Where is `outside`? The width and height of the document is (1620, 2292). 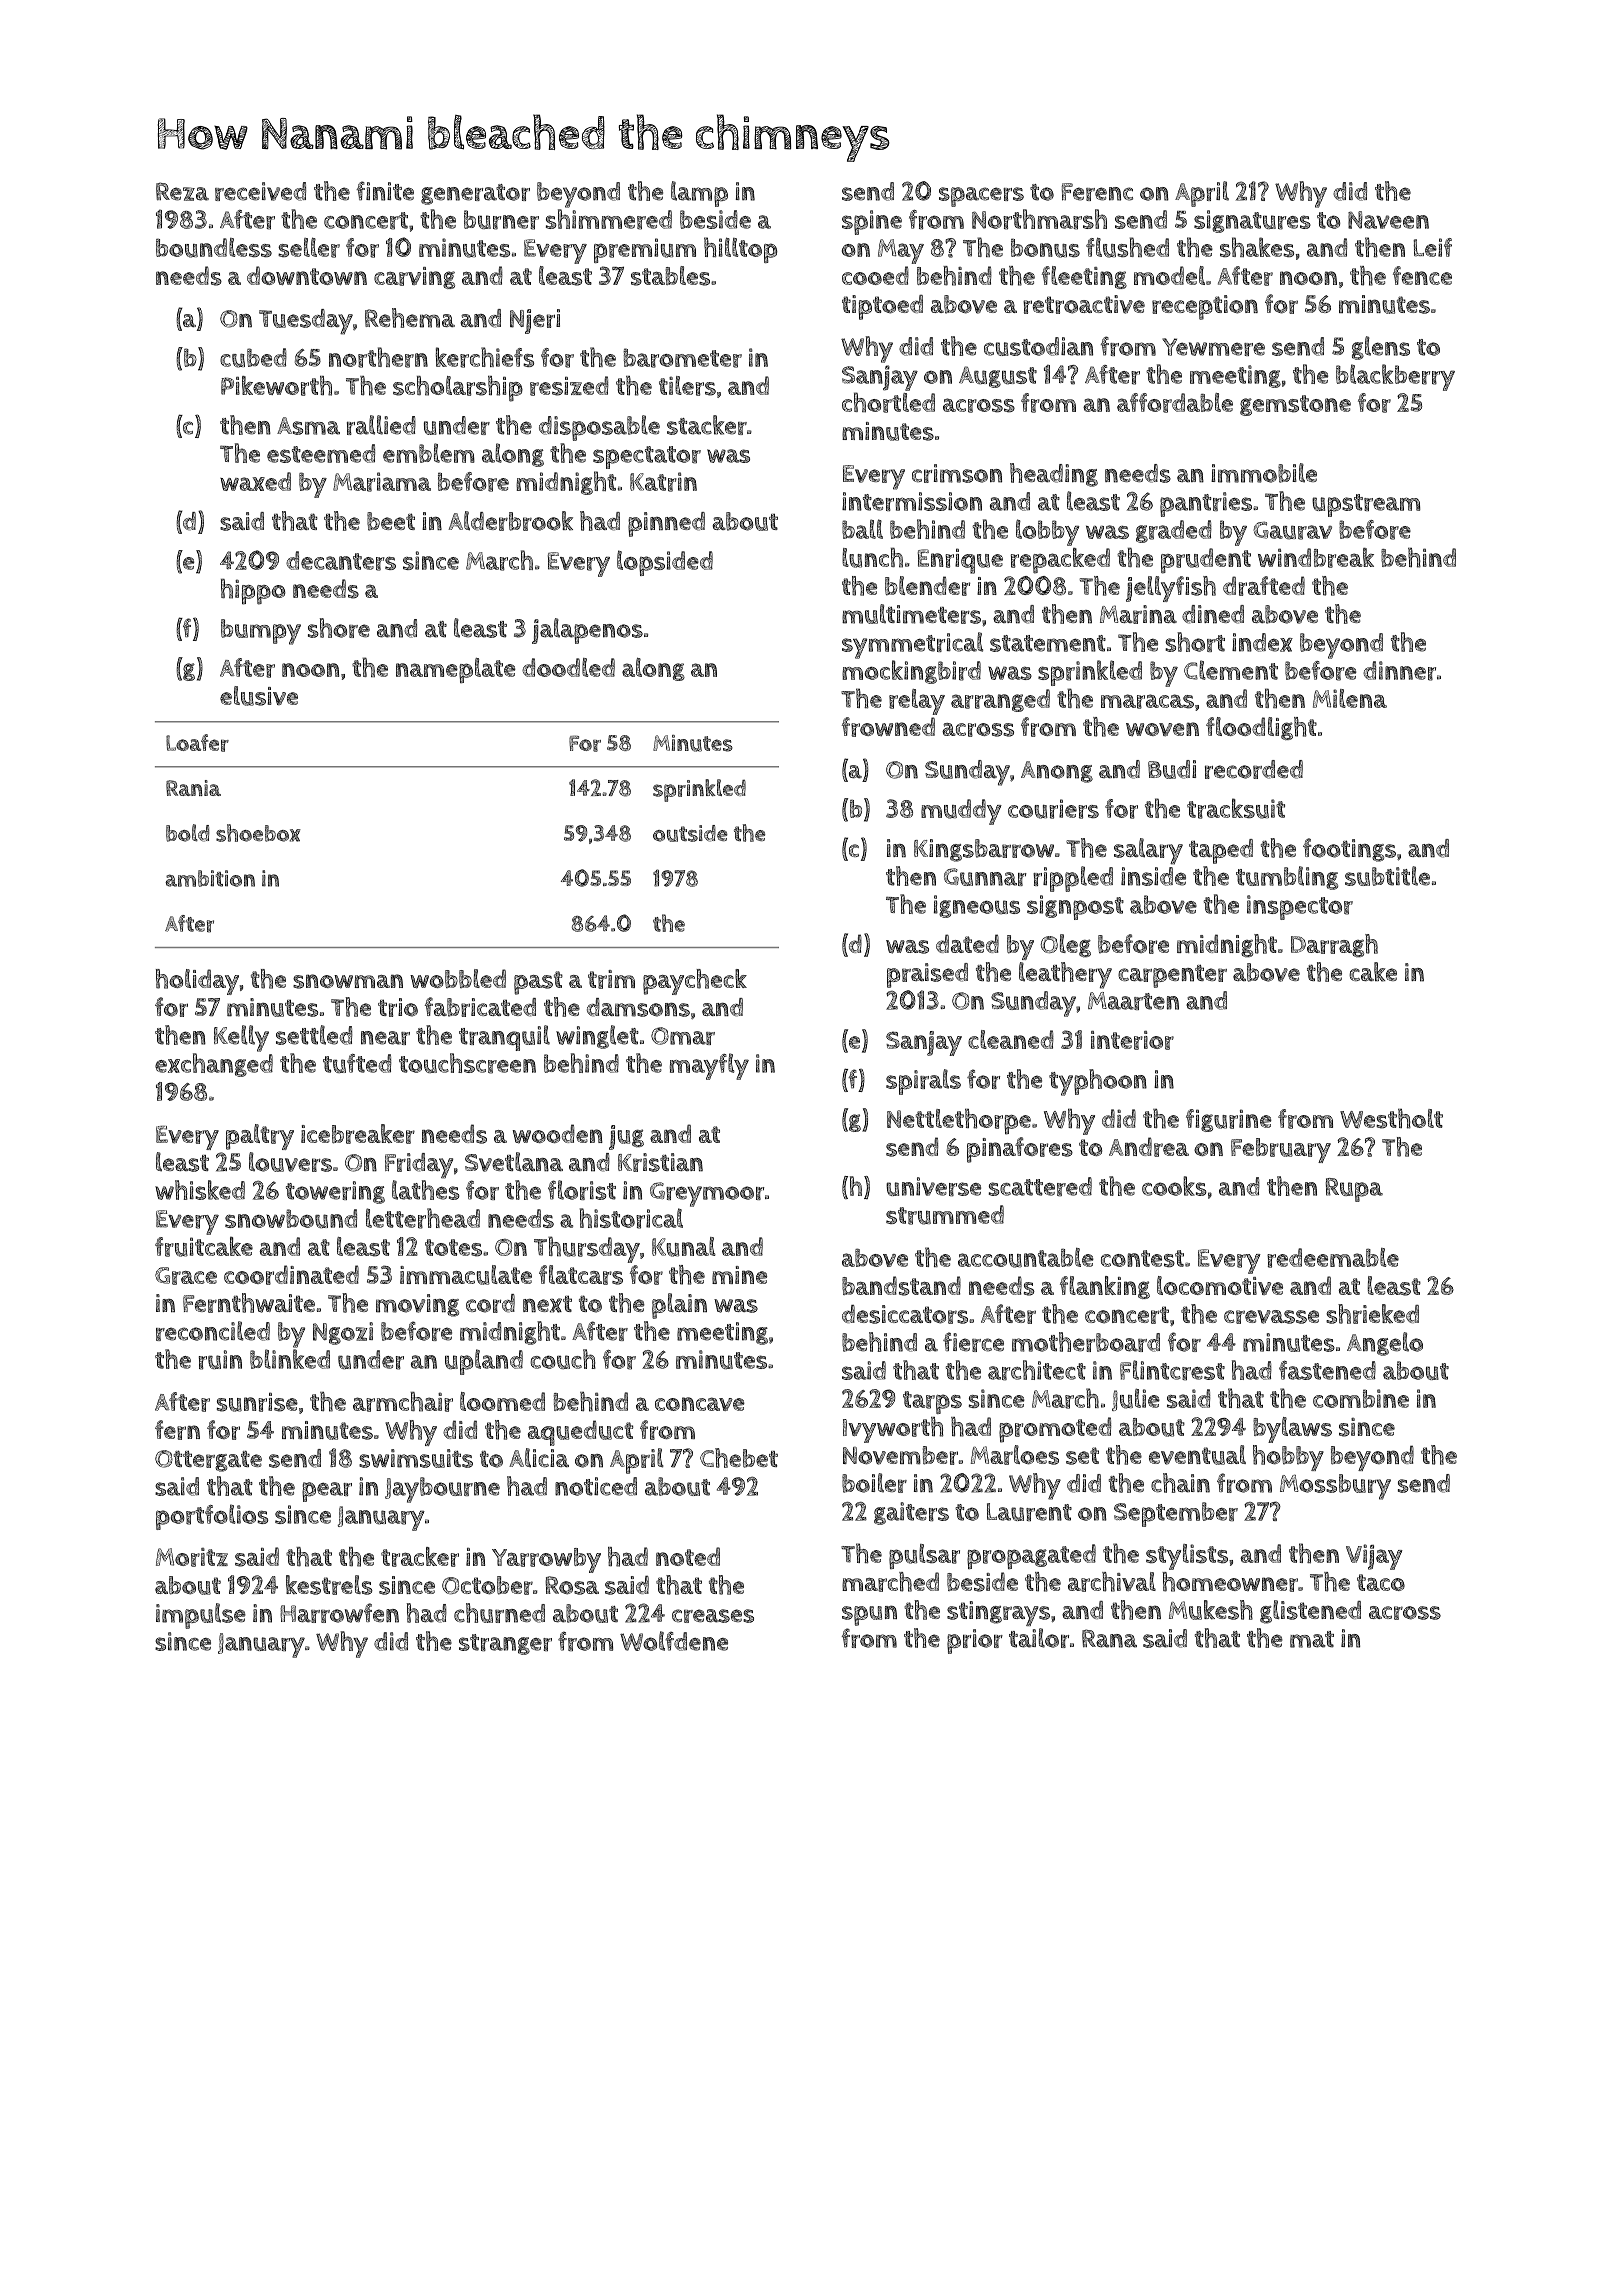 outside is located at coordinates (690, 833).
